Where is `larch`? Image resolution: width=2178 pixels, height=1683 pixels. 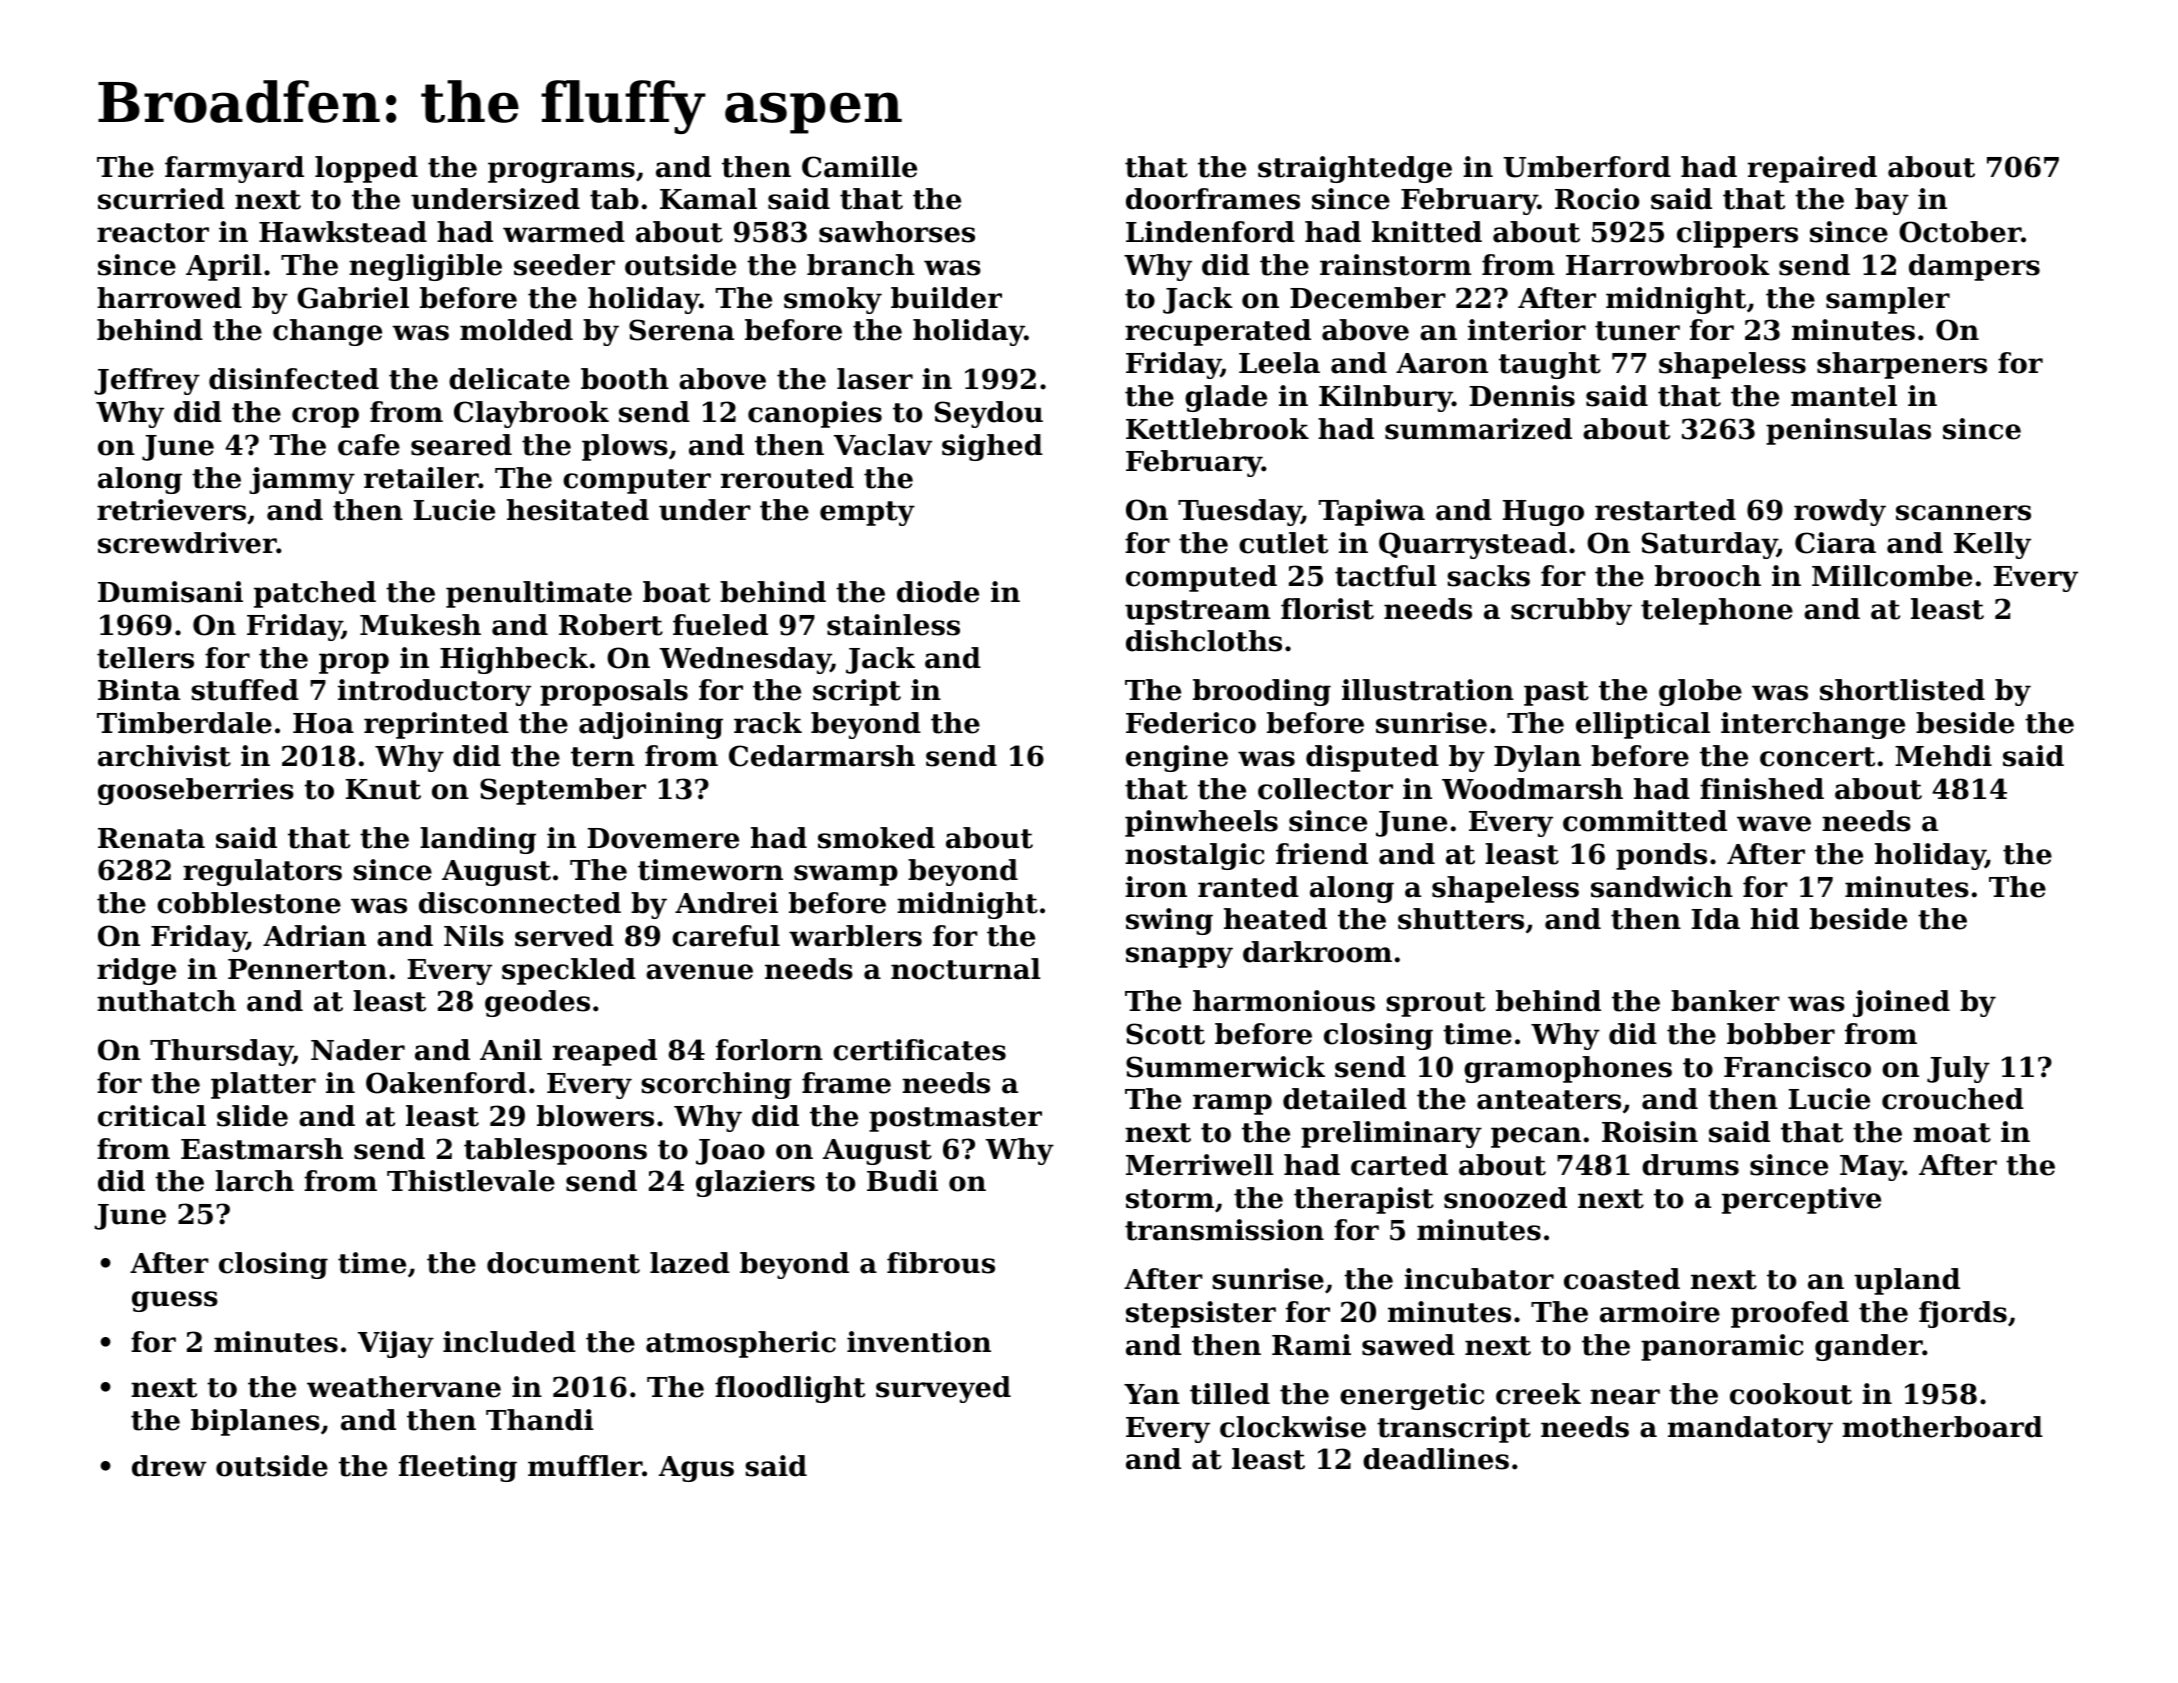
larch is located at coordinates (254, 1181).
